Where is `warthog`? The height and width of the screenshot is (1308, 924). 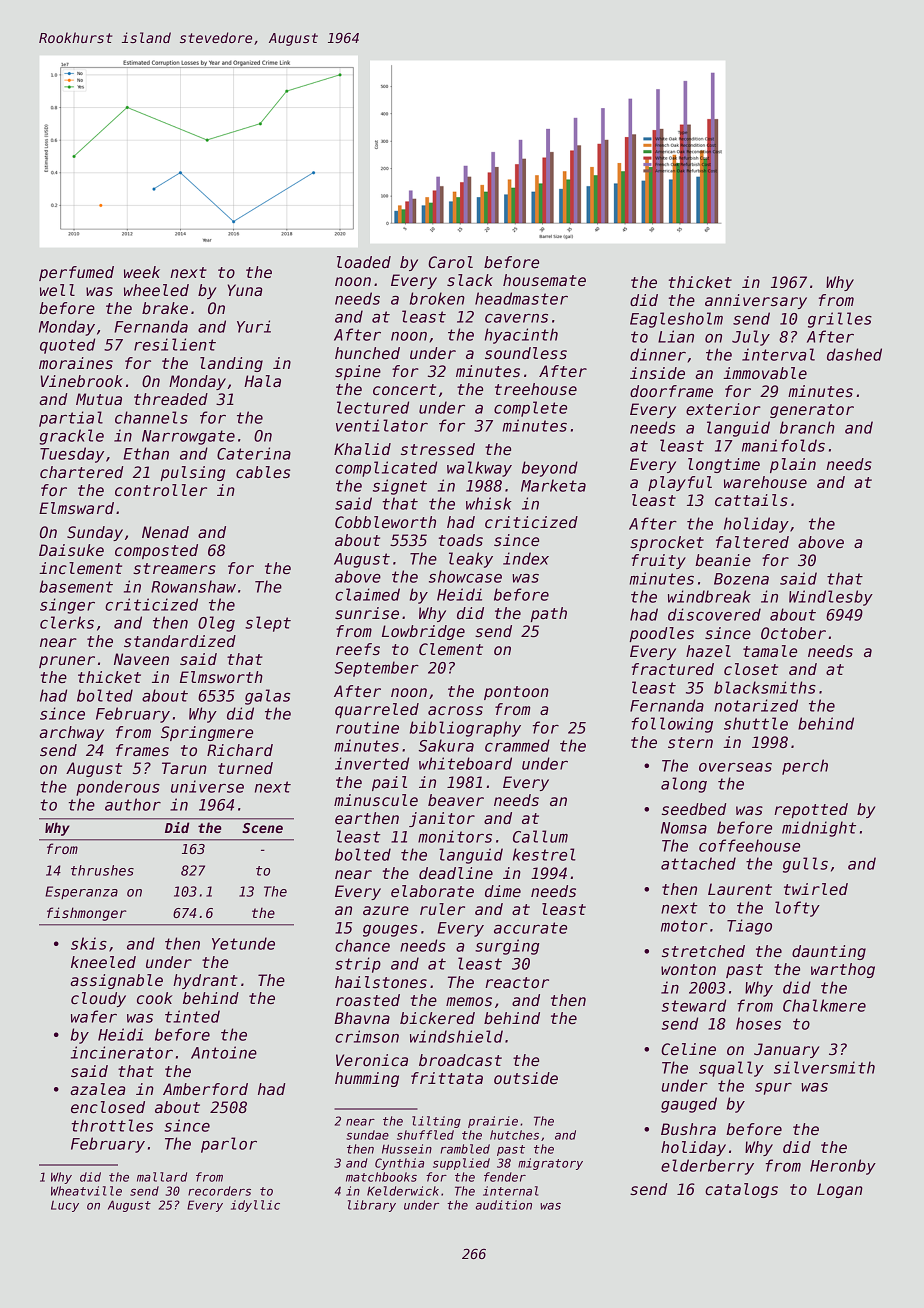 warthog is located at coordinates (843, 970).
